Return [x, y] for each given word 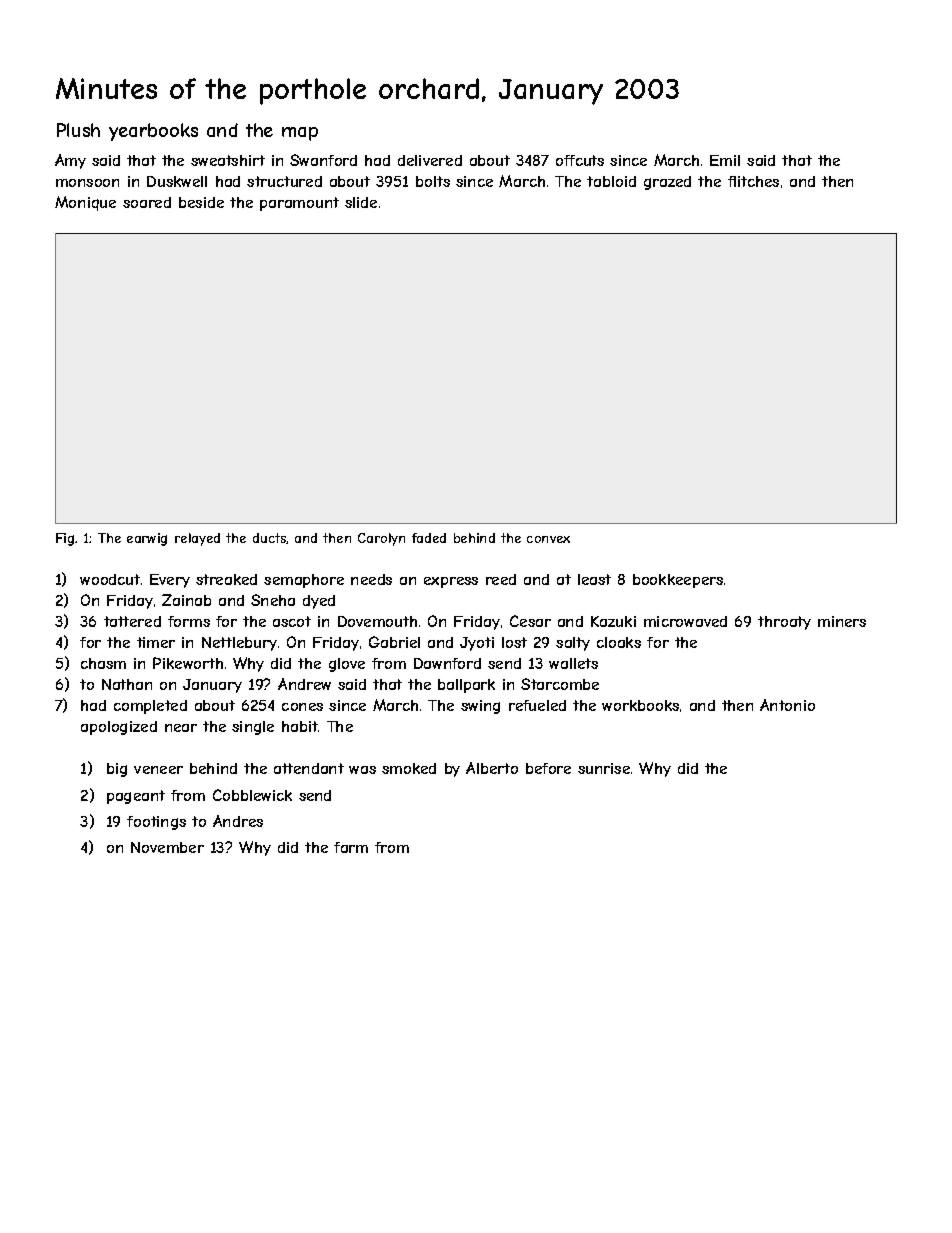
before [548, 768]
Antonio [787, 705]
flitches [753, 181]
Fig [65, 539]
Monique [85, 203]
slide [361, 202]
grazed [667, 183]
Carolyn [381, 539]
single [253, 728]
